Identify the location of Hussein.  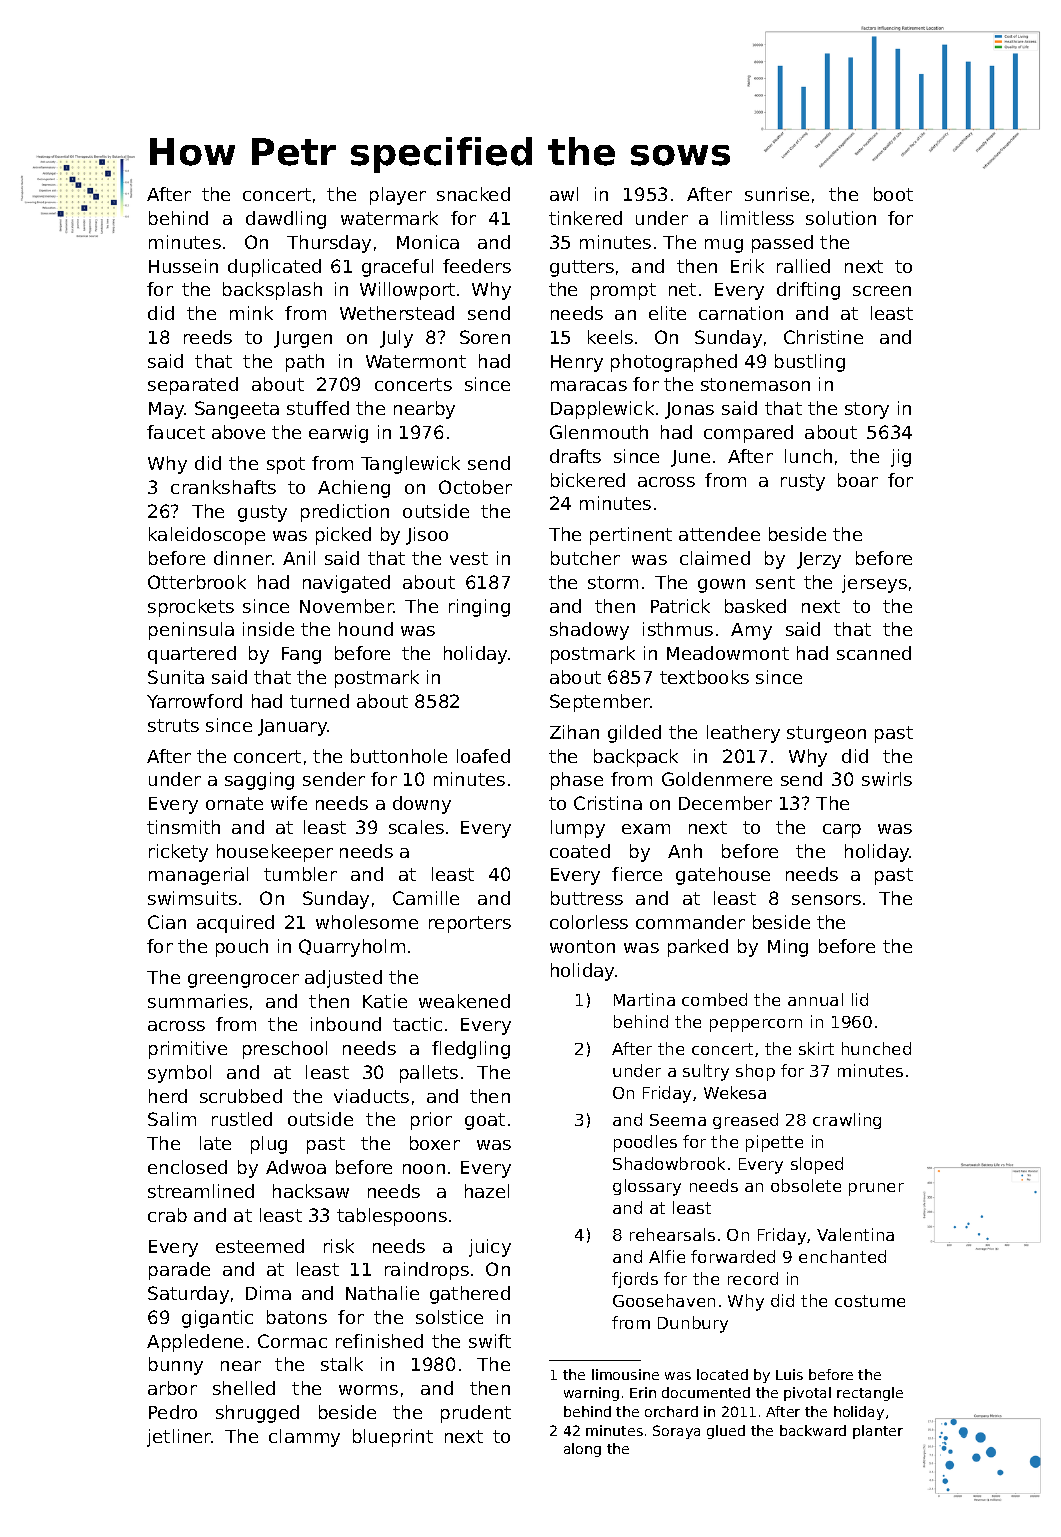
(183, 266).
